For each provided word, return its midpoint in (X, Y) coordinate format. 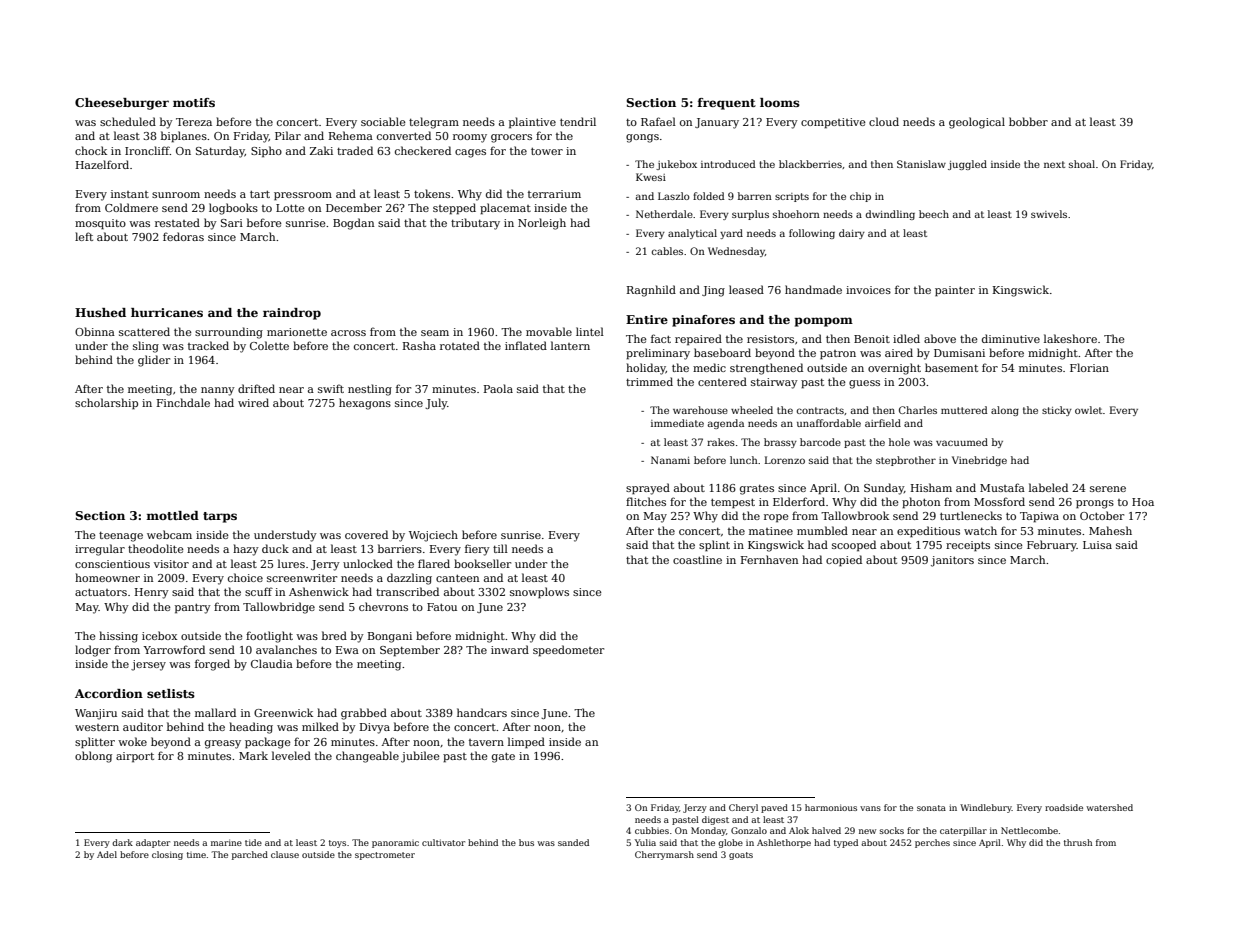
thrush (1078, 842)
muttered (964, 410)
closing (167, 855)
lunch (744, 460)
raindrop (292, 314)
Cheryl (743, 808)
